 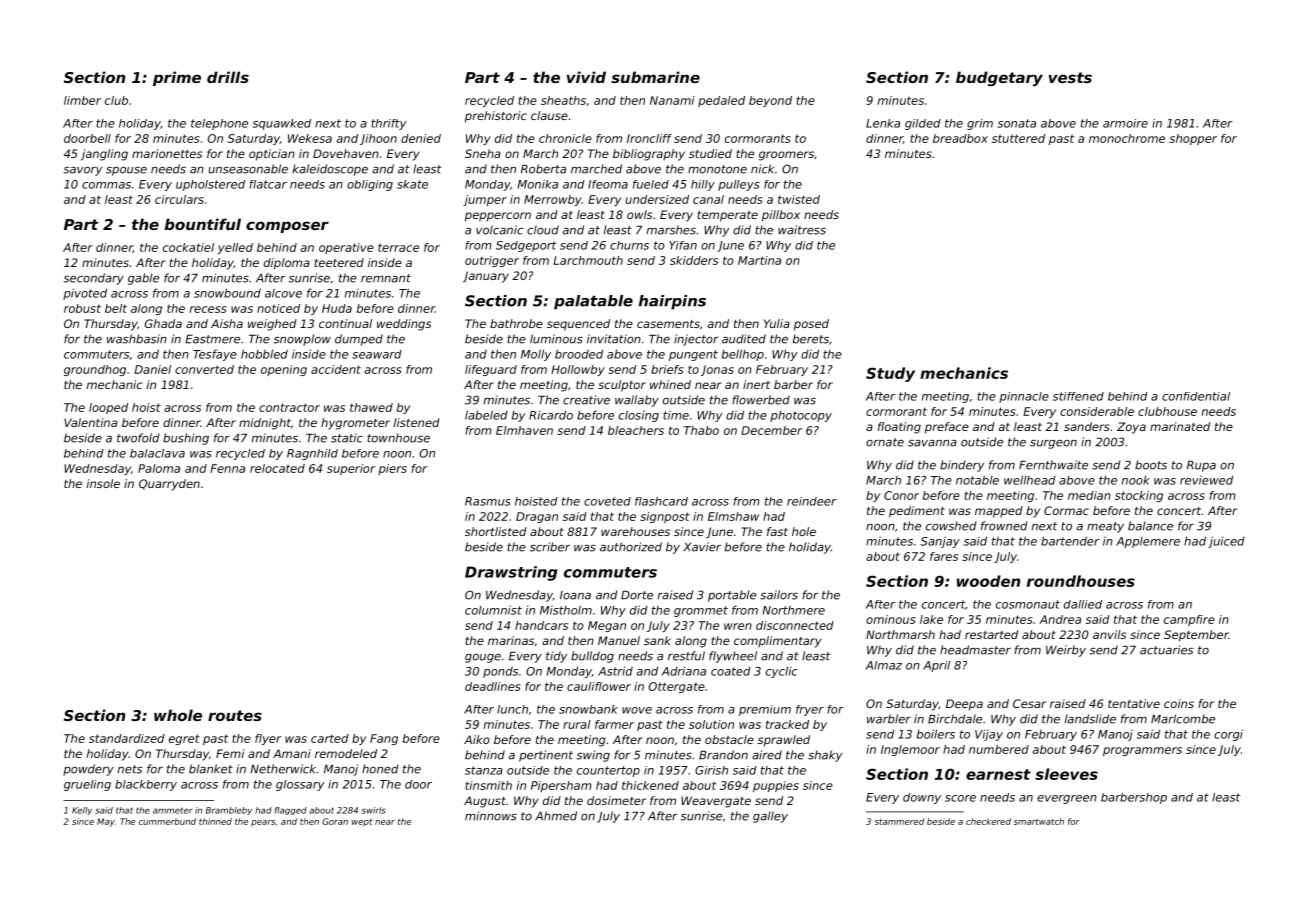 What do you see at coordinates (777, 323) in the screenshot?
I see `Yulia` at bounding box center [777, 323].
